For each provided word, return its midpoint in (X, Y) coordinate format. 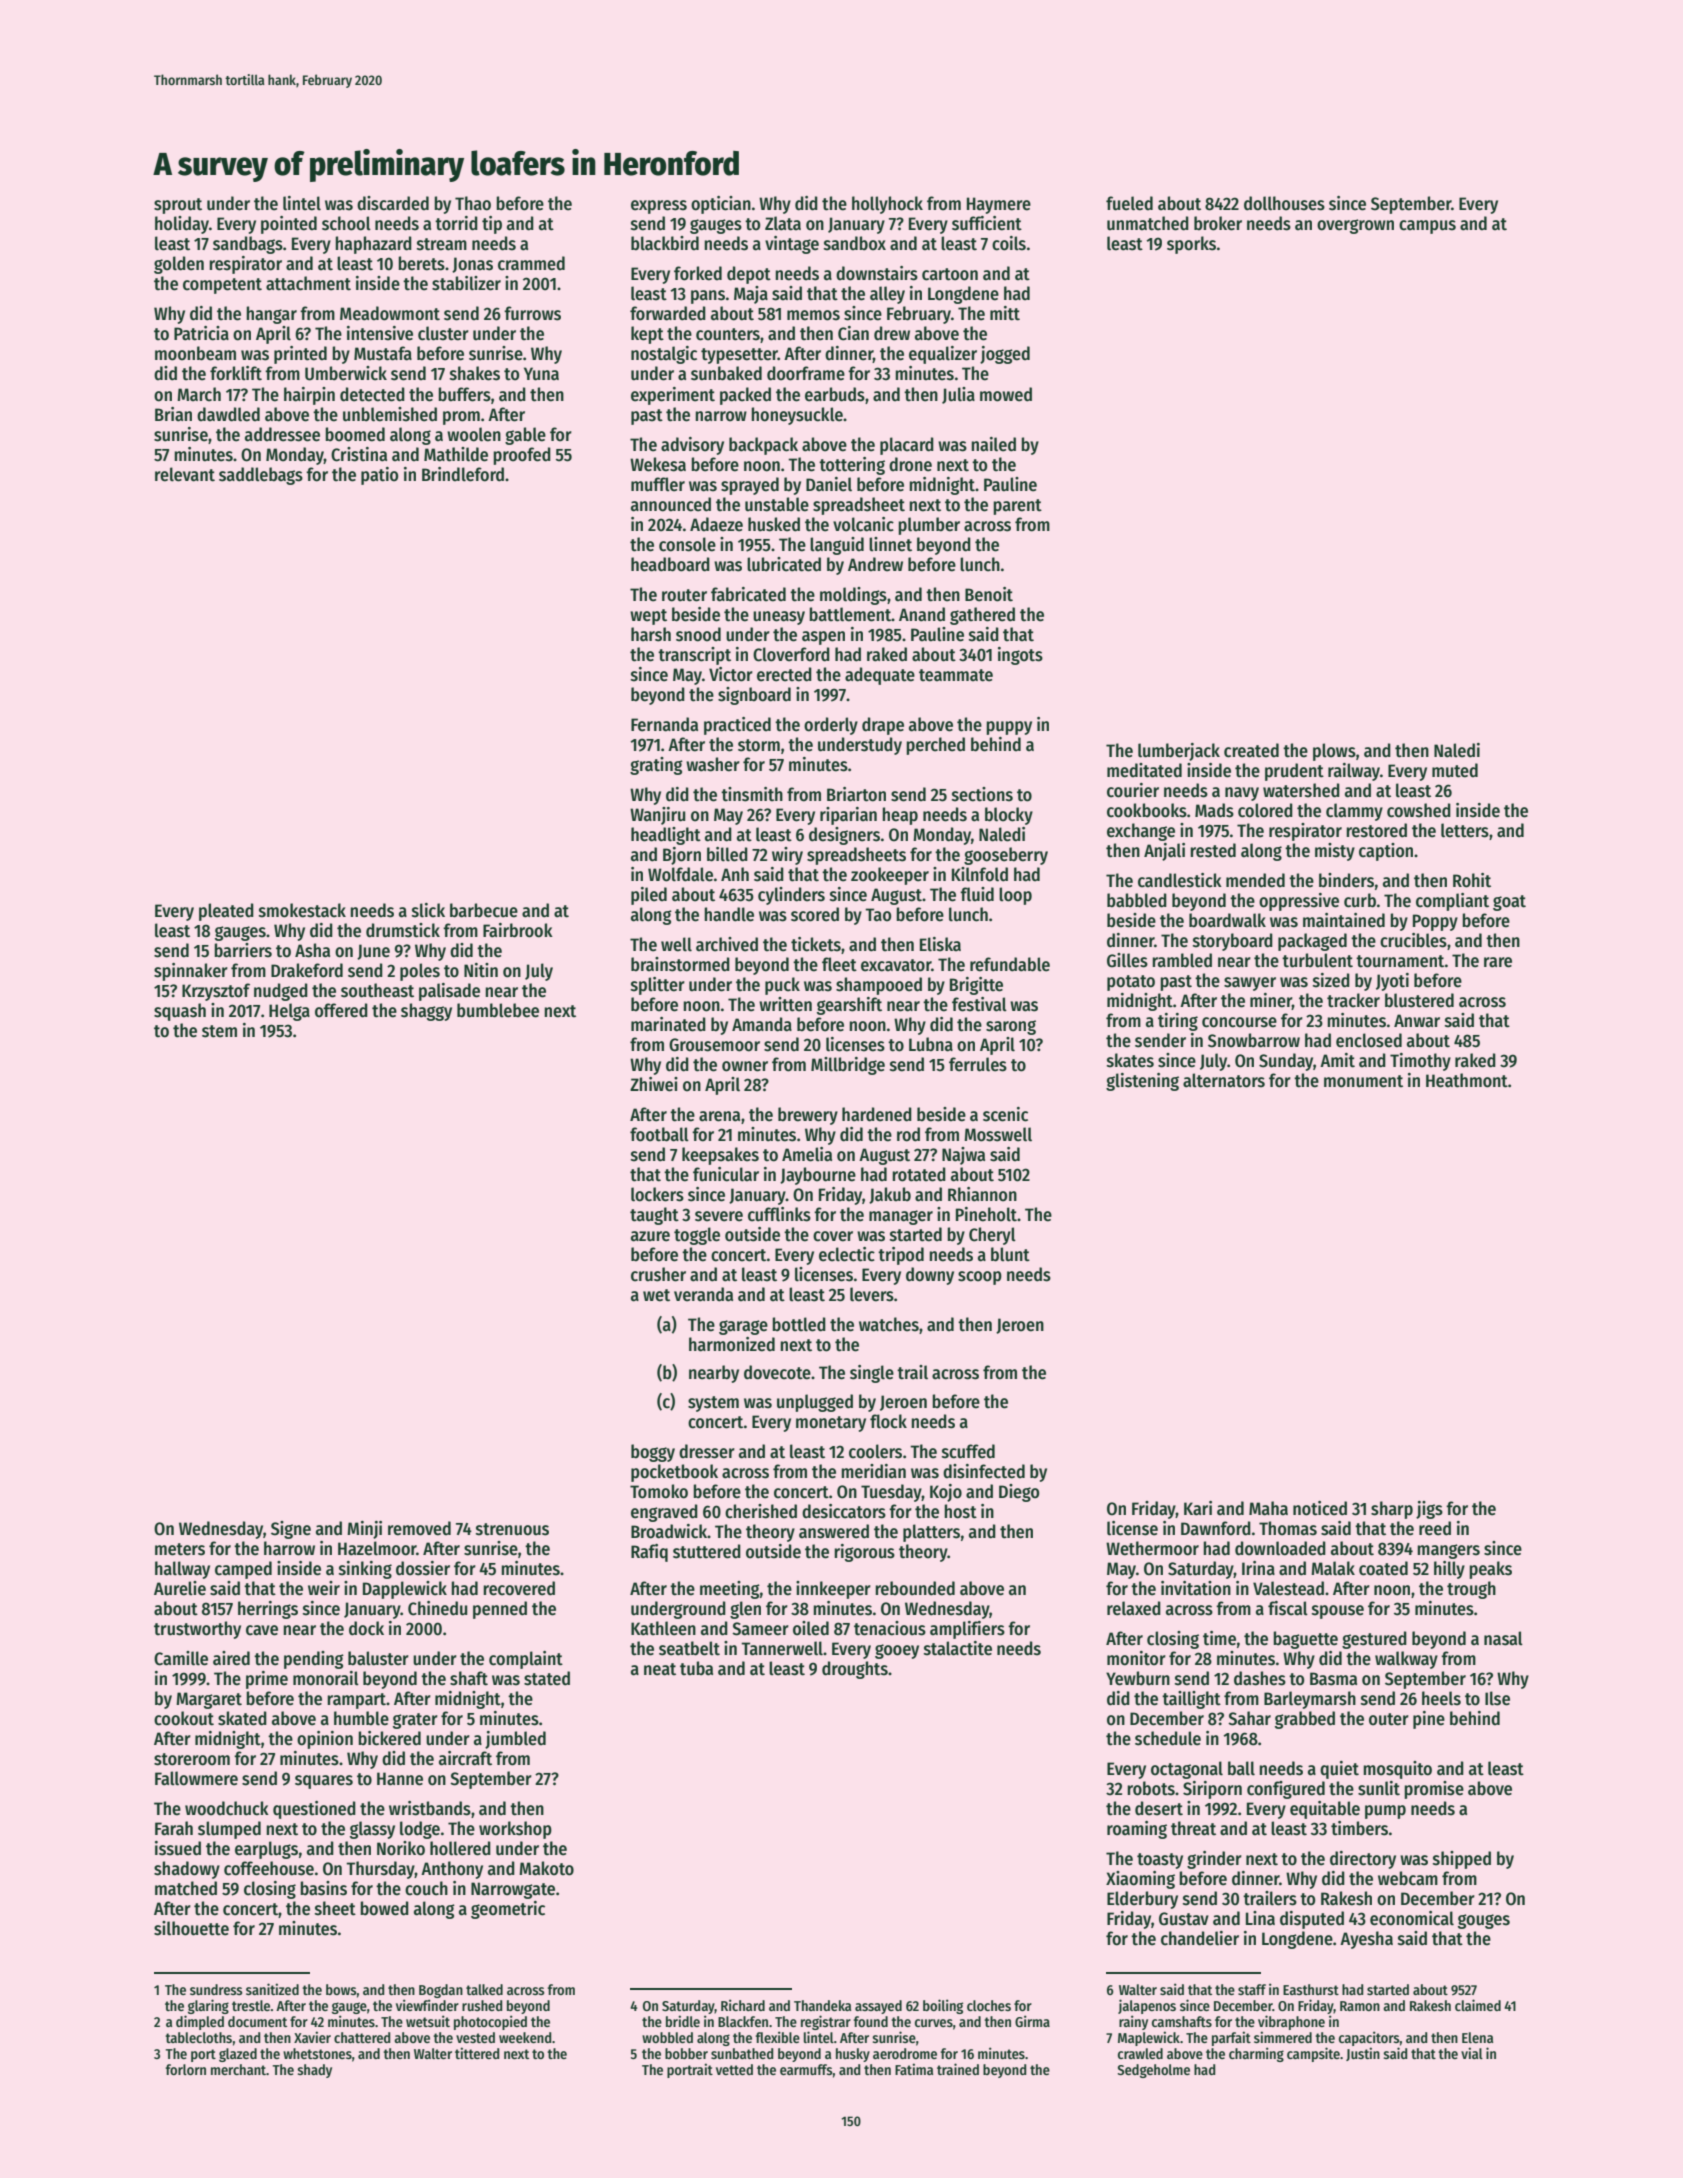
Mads (1214, 810)
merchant (239, 2069)
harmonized (732, 1344)
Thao (473, 203)
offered (341, 1010)
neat (660, 1669)
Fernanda (664, 724)
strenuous (512, 1529)
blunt (1010, 1254)
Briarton (856, 794)
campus (1427, 227)
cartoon (950, 274)
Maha (1268, 1508)
